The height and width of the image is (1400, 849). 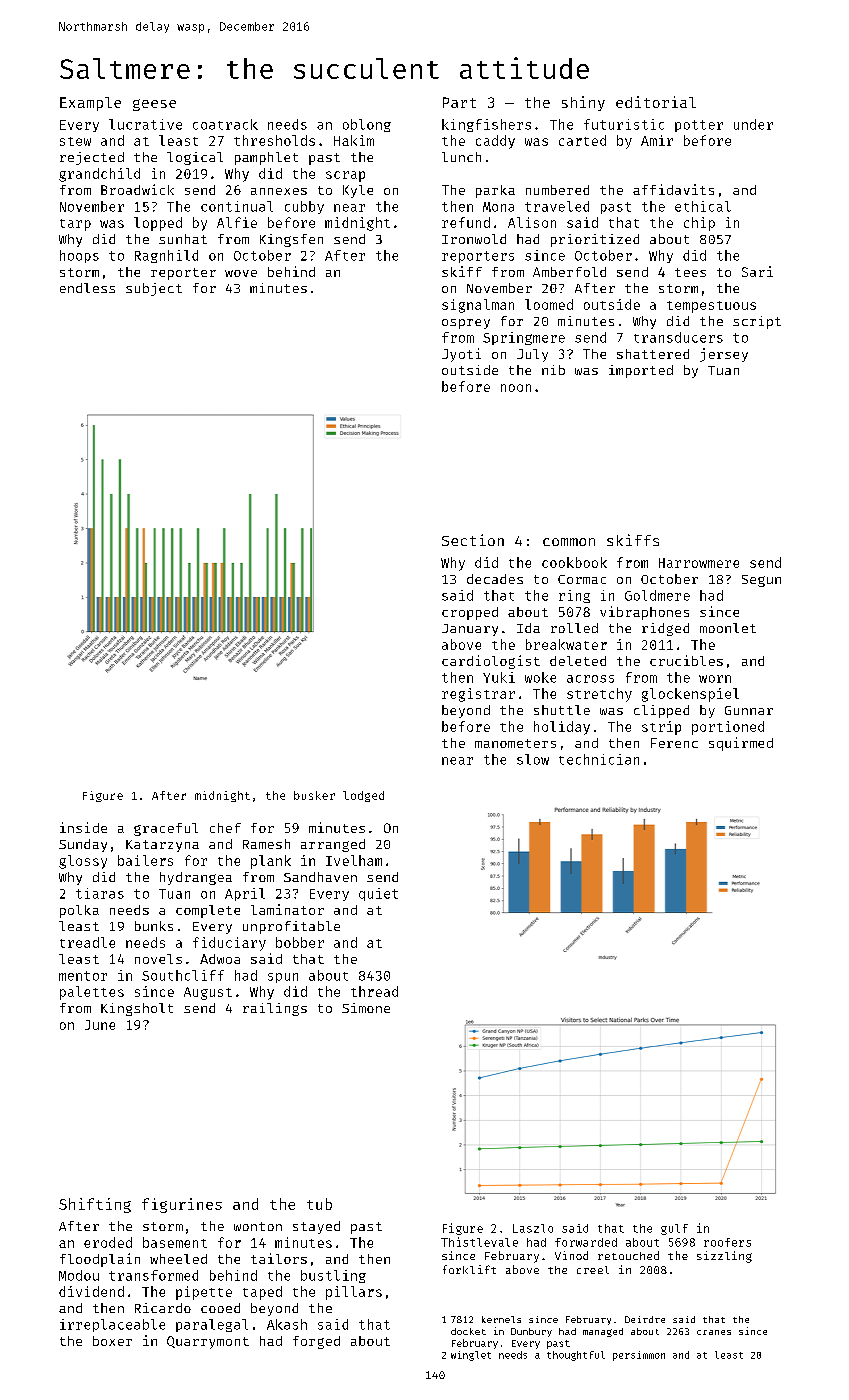 I want to click on continual, so click(x=237, y=206).
